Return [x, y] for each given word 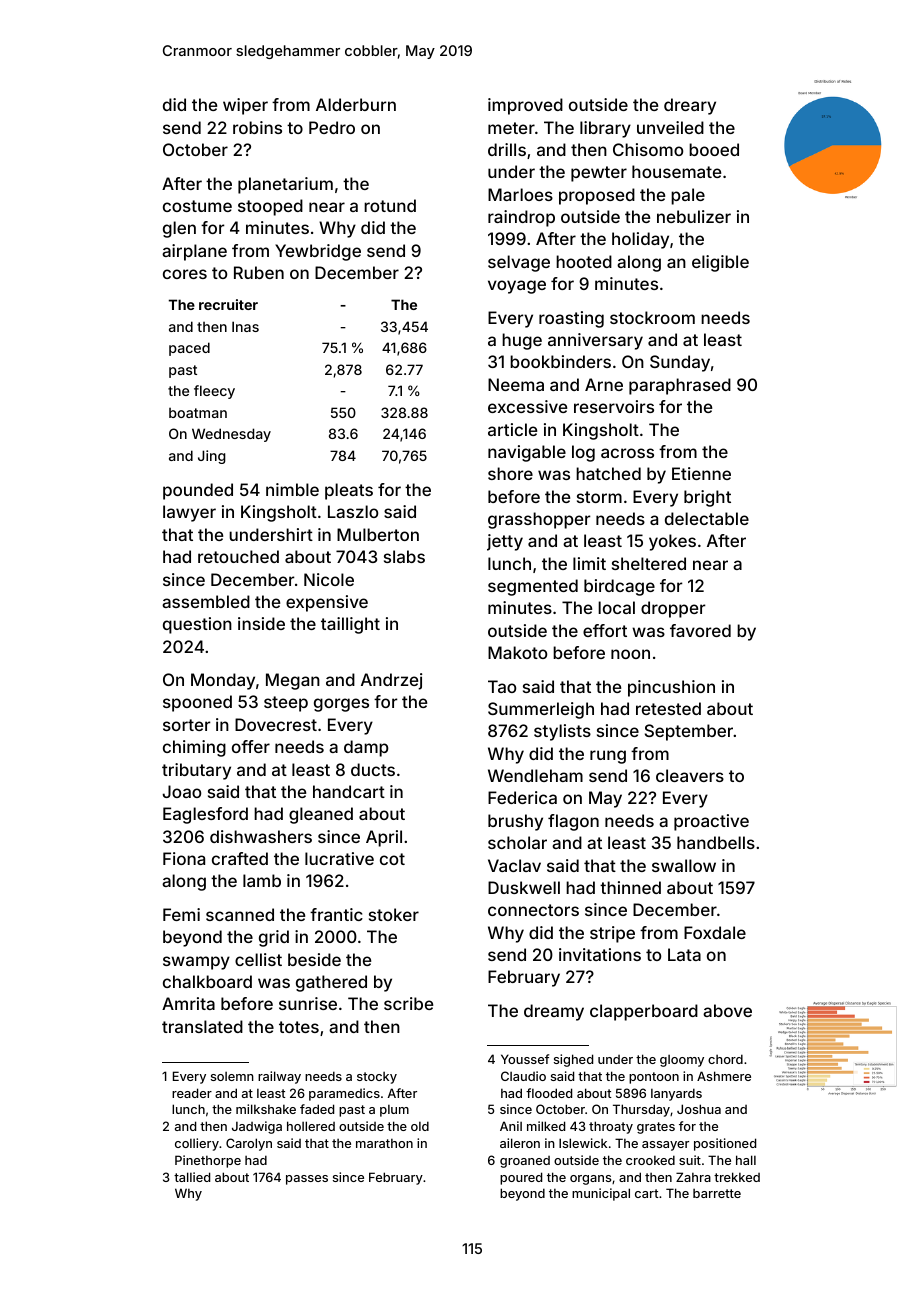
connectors [533, 910]
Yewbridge [318, 252]
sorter [187, 725]
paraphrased [680, 386]
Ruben [259, 272]
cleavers [690, 775]
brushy [515, 822]
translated [202, 1026]
